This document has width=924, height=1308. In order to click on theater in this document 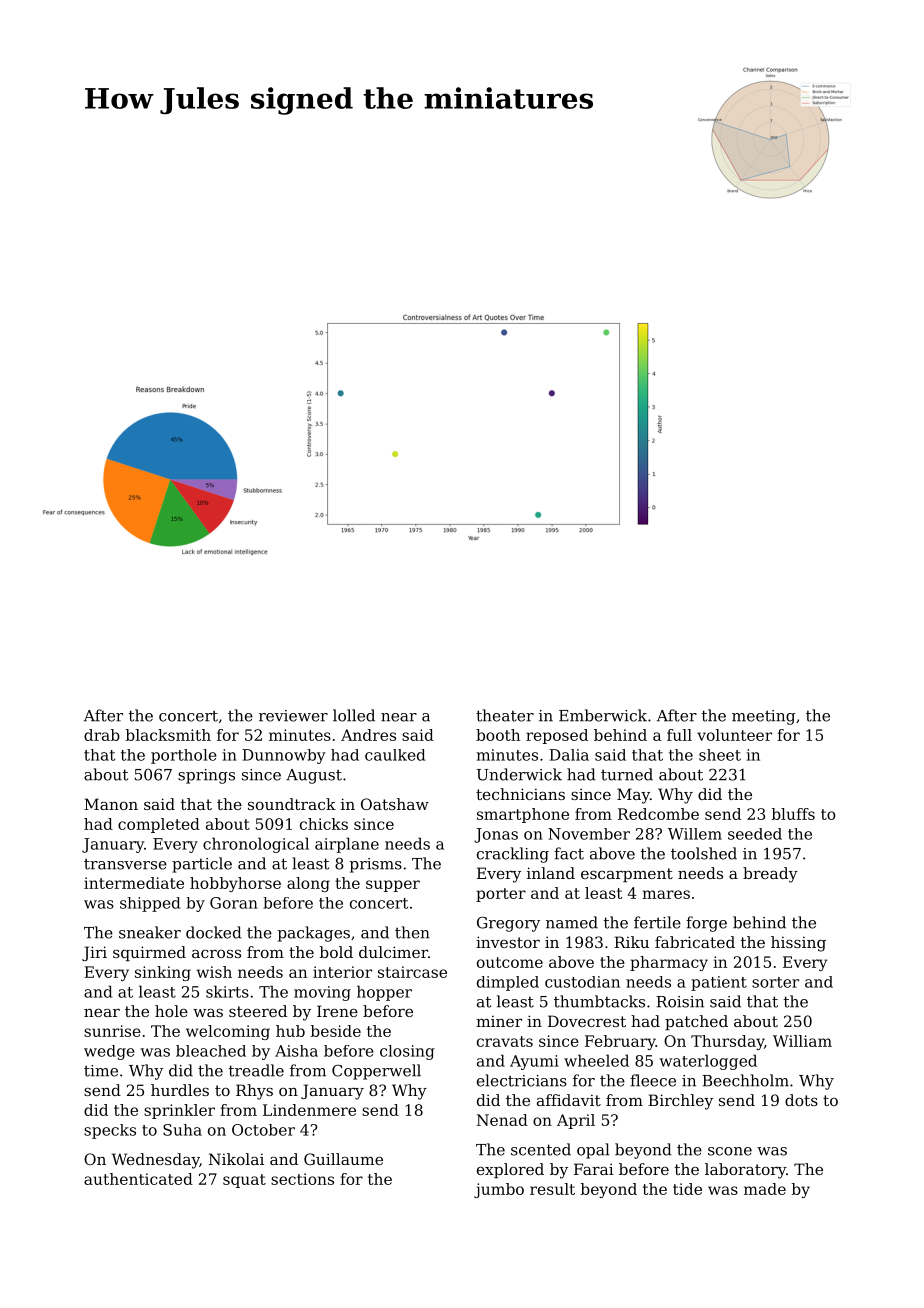, I will do `click(505, 715)`.
